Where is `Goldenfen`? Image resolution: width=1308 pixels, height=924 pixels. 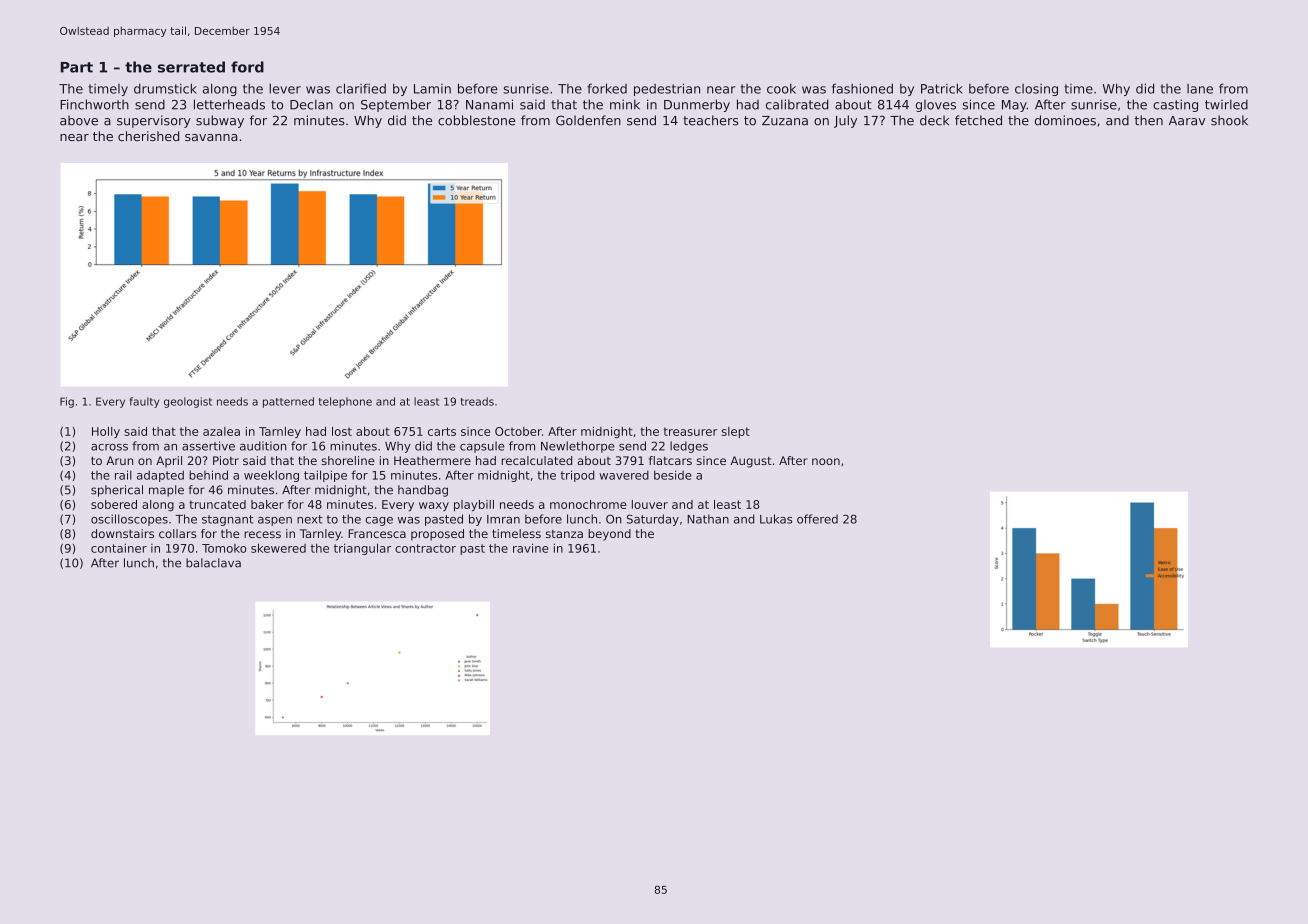
Goldenfen is located at coordinates (588, 120).
